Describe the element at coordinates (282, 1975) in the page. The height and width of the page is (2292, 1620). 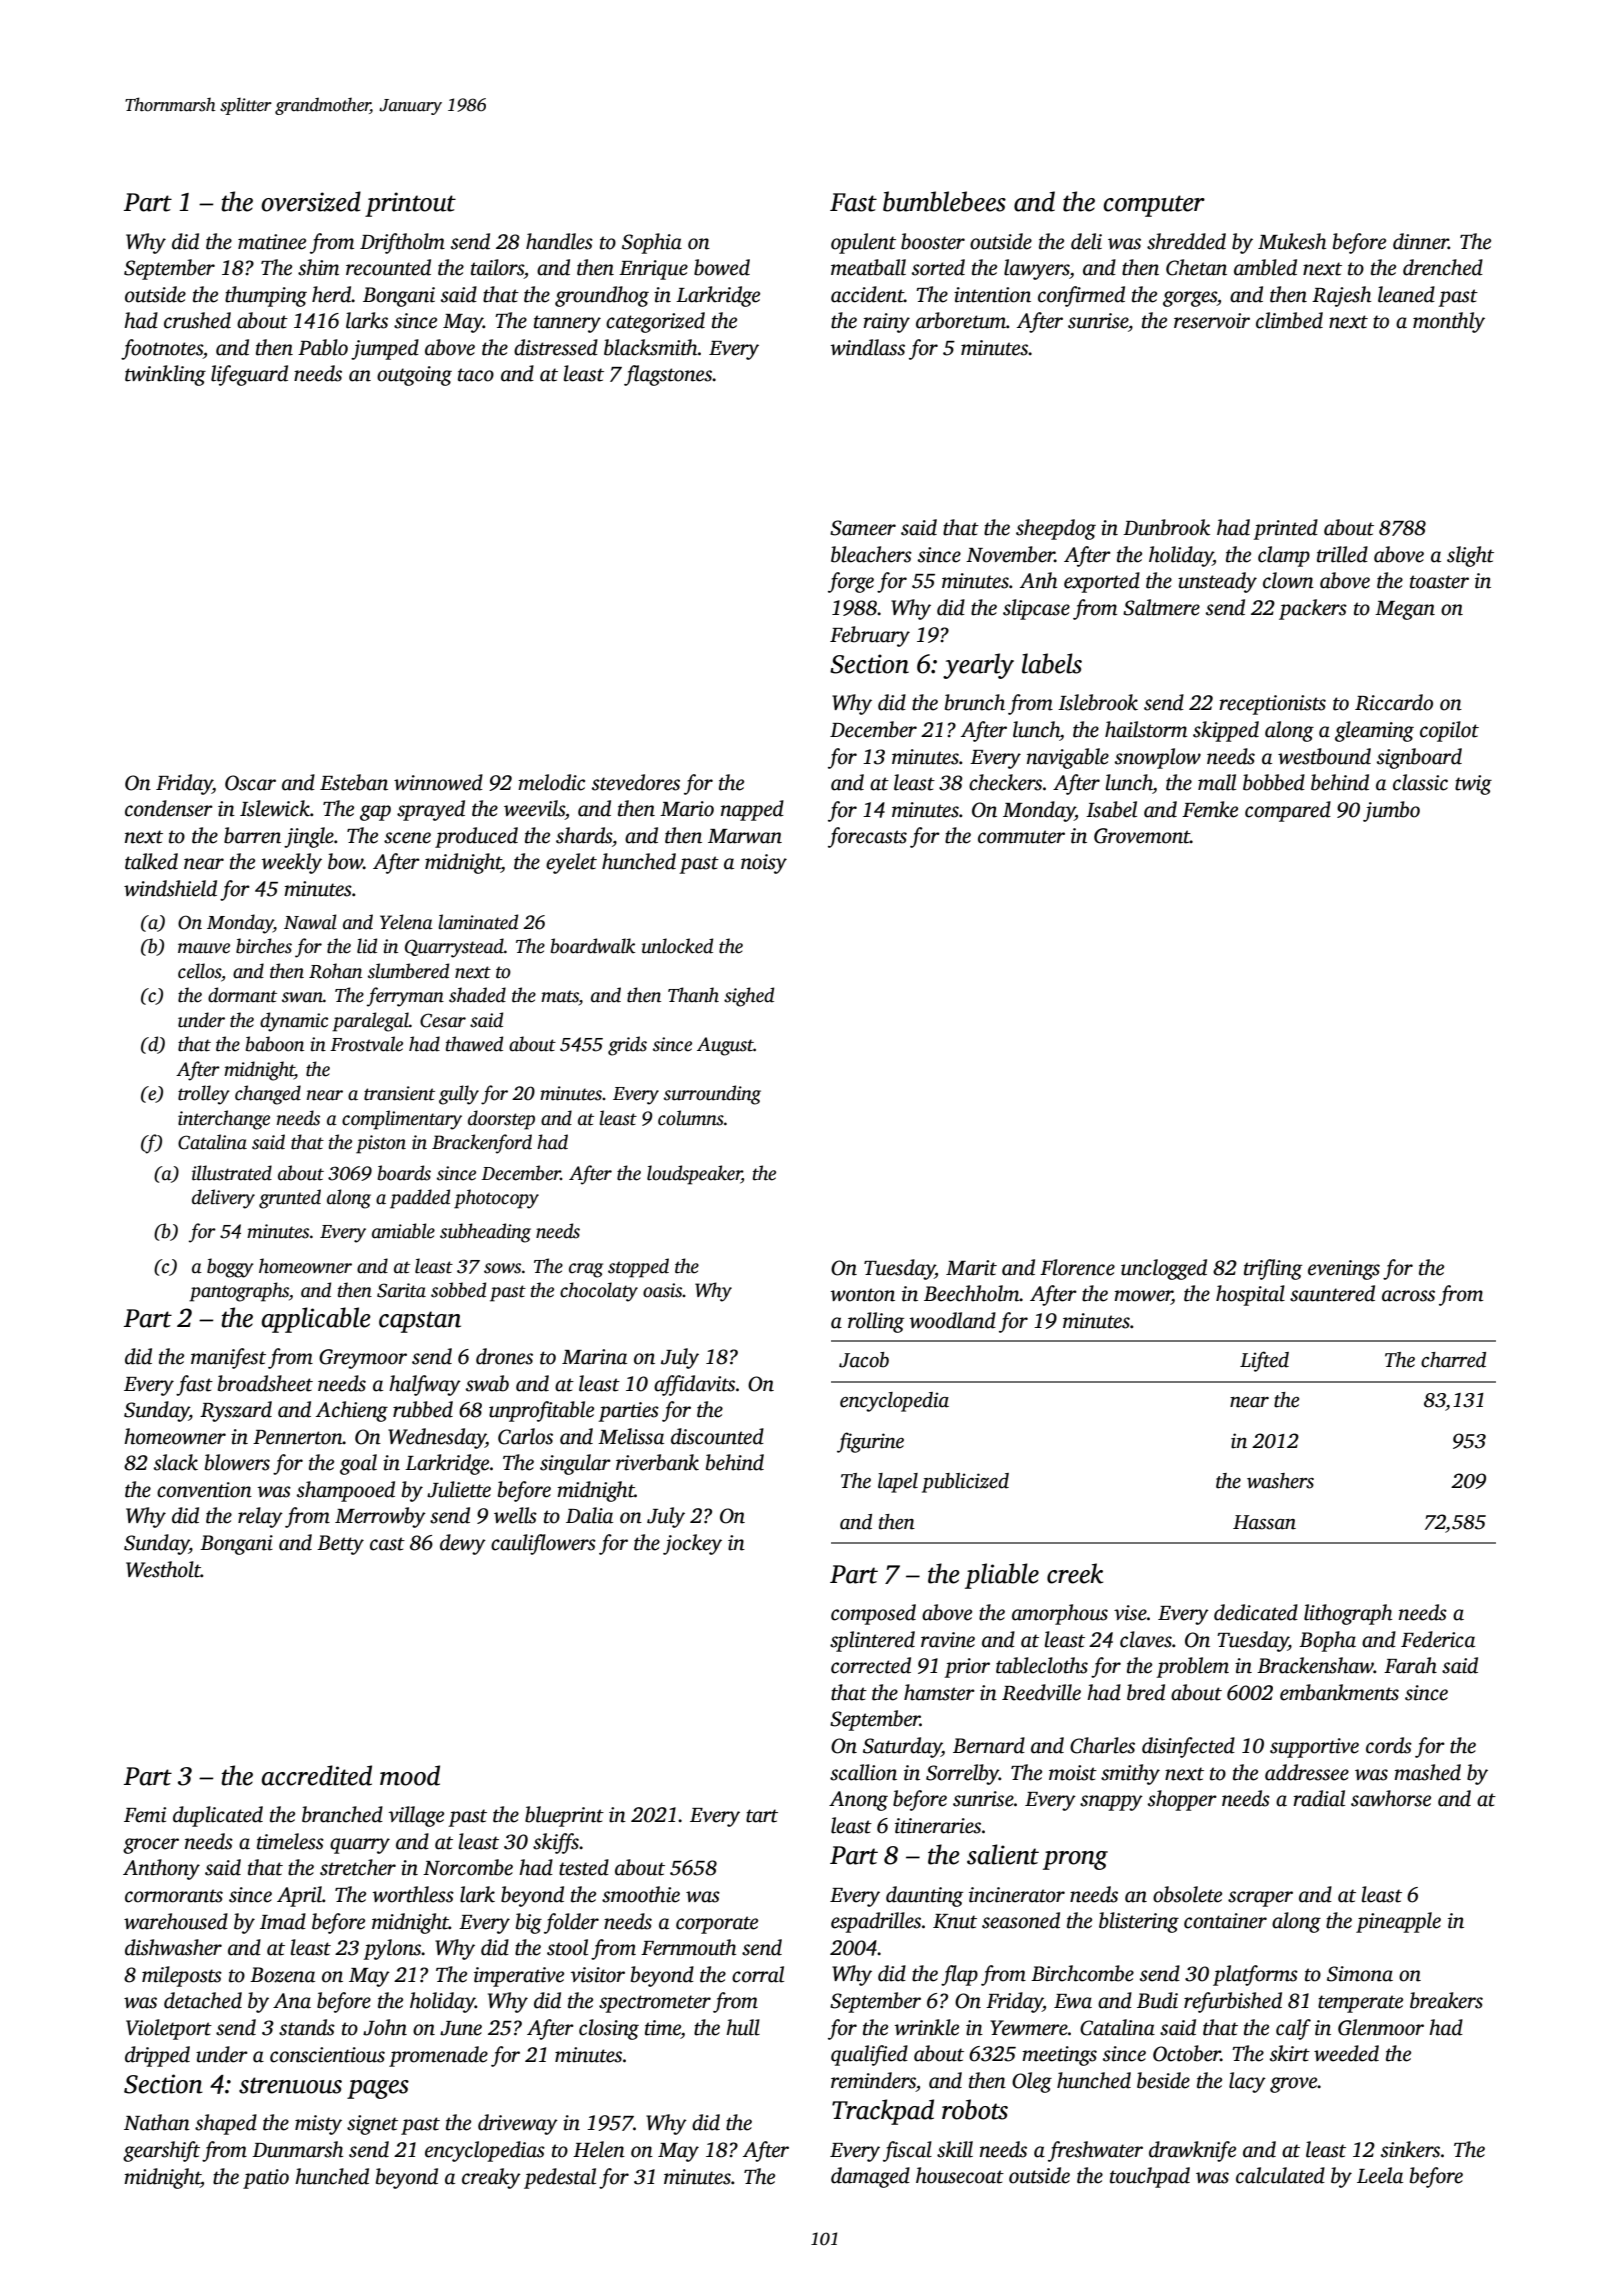
I see `Bozena` at that location.
